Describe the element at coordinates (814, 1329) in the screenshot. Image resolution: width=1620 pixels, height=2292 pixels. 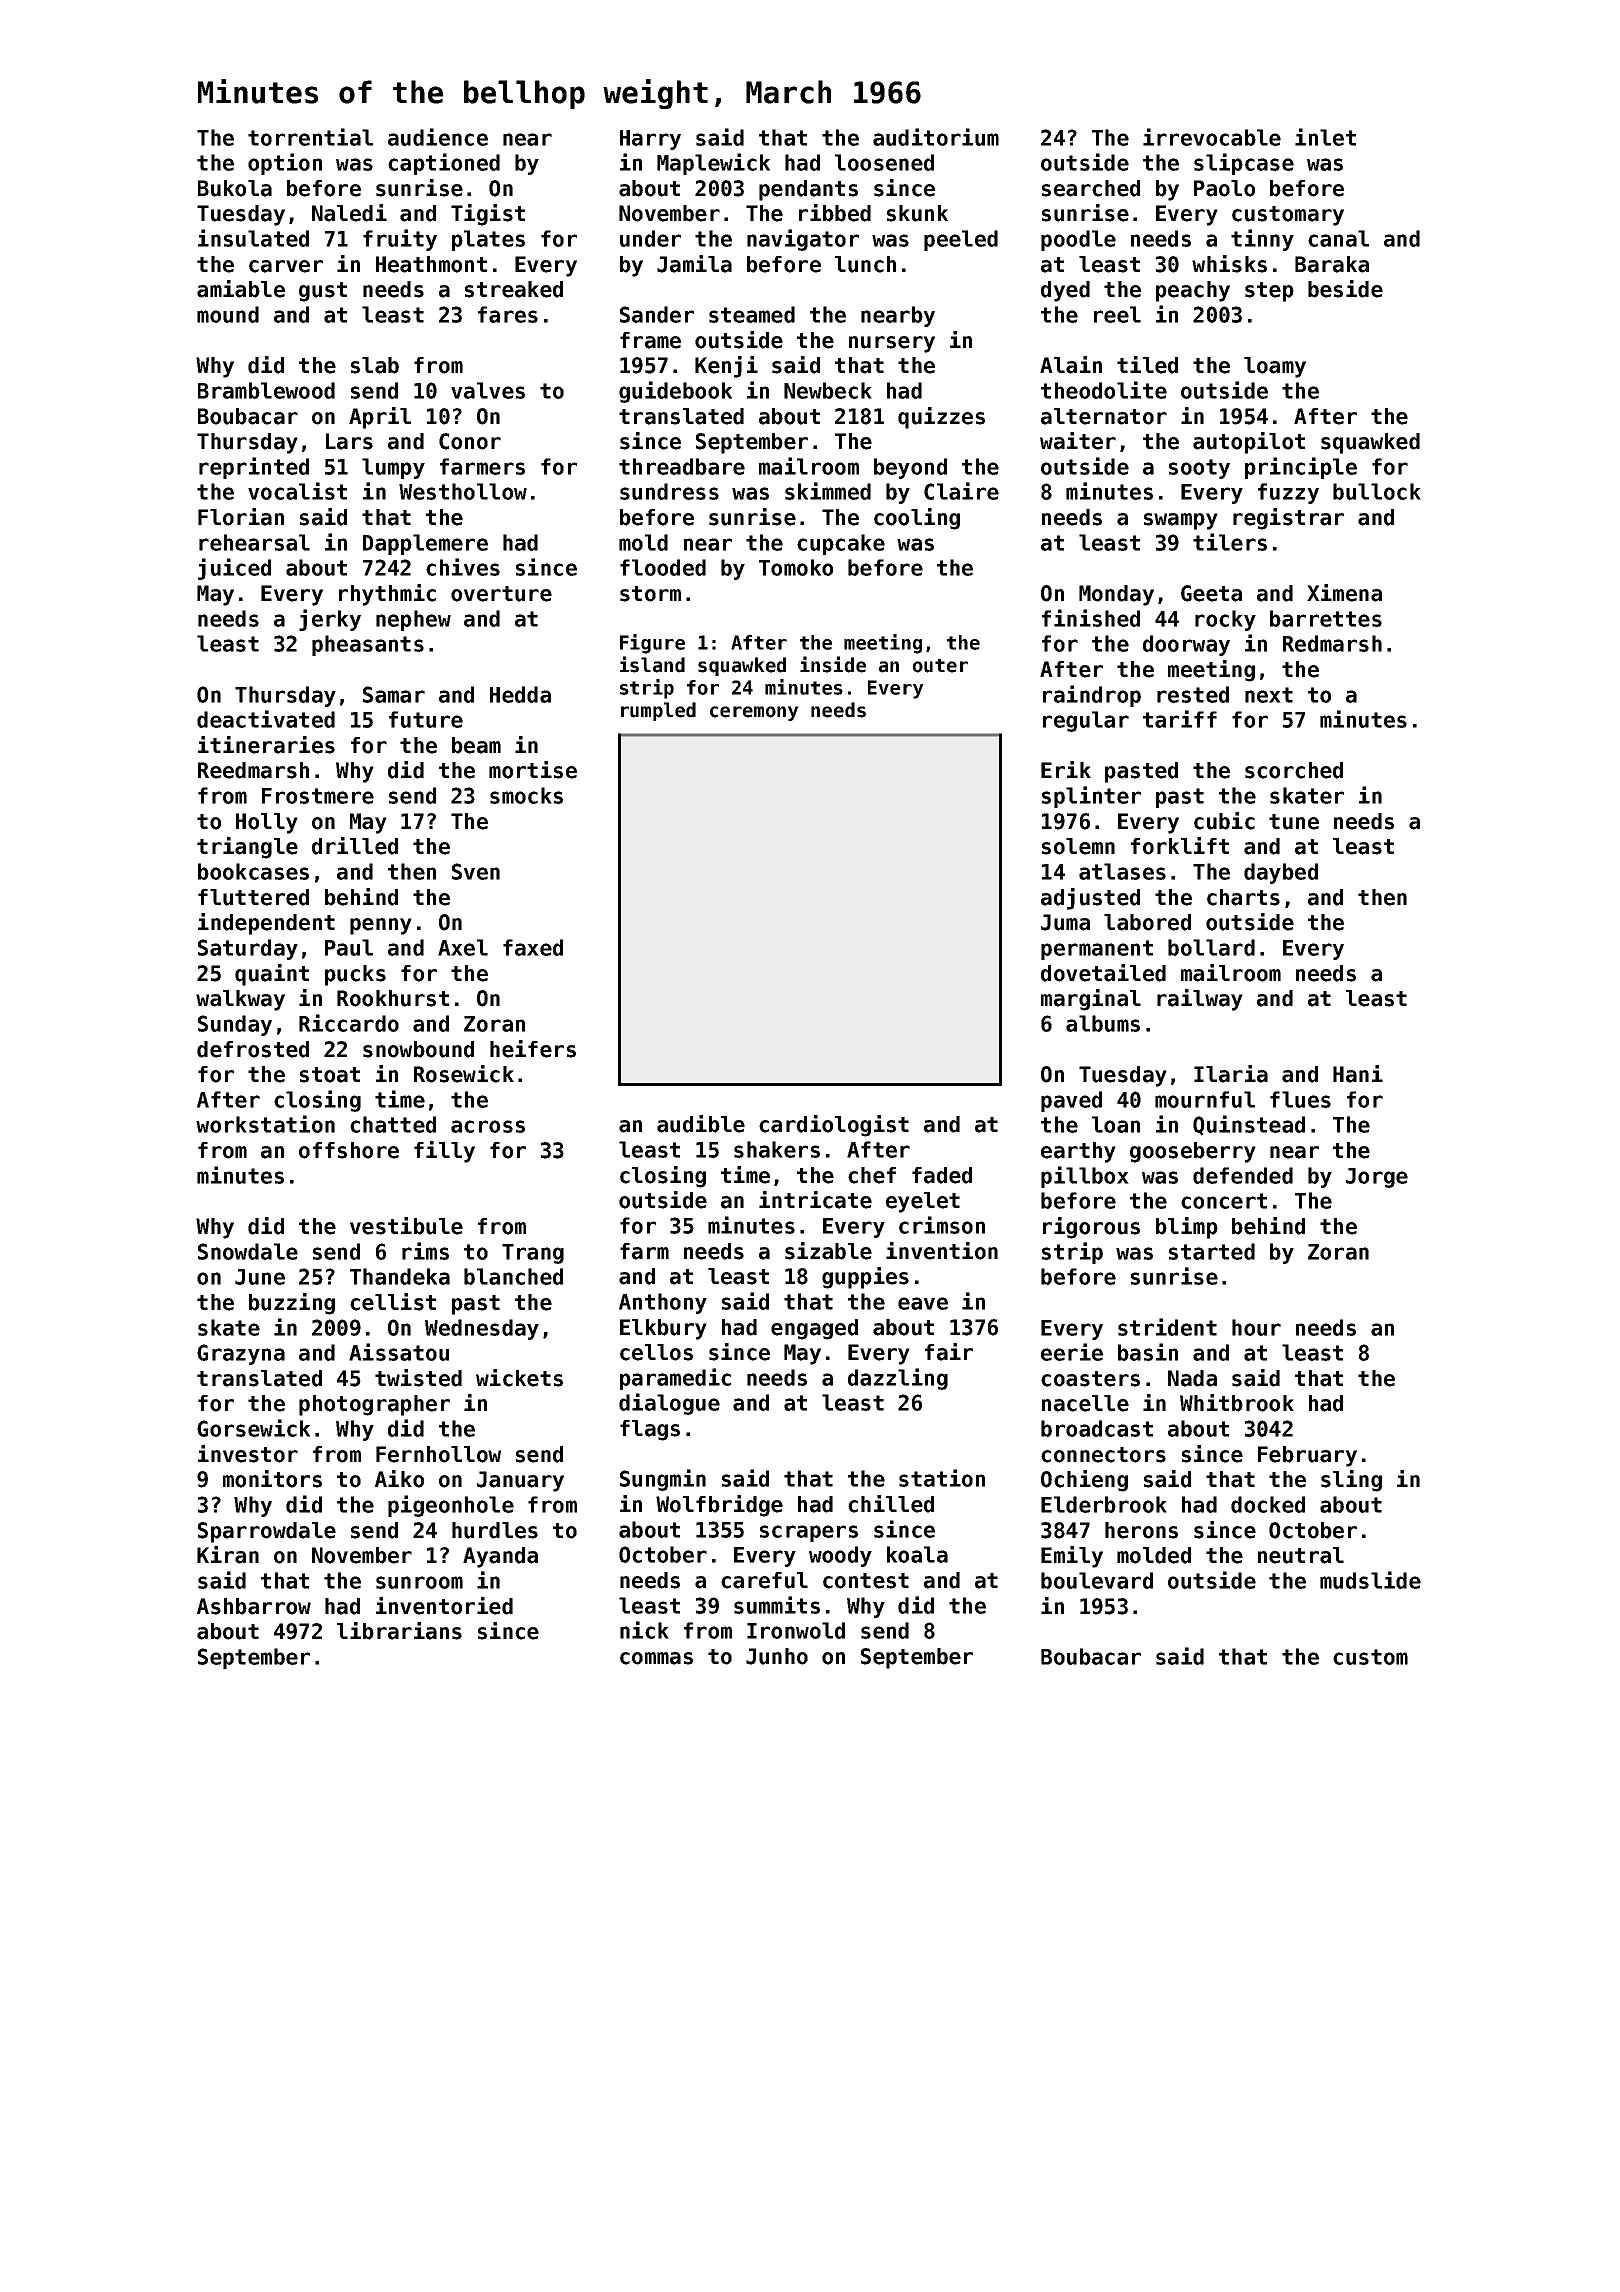
I see `engaged` at that location.
